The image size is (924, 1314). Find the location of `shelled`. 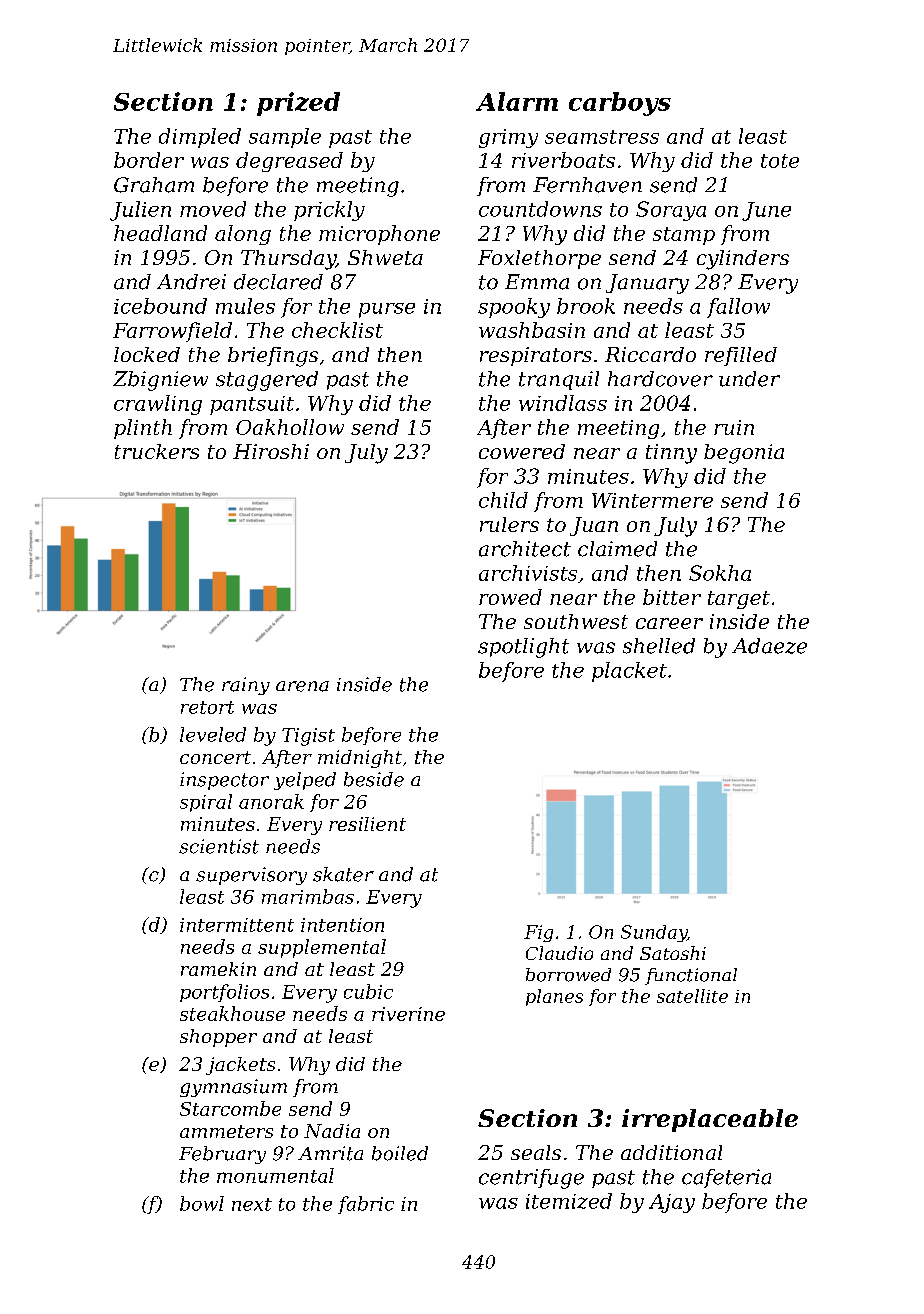

shelled is located at coordinates (659, 646).
